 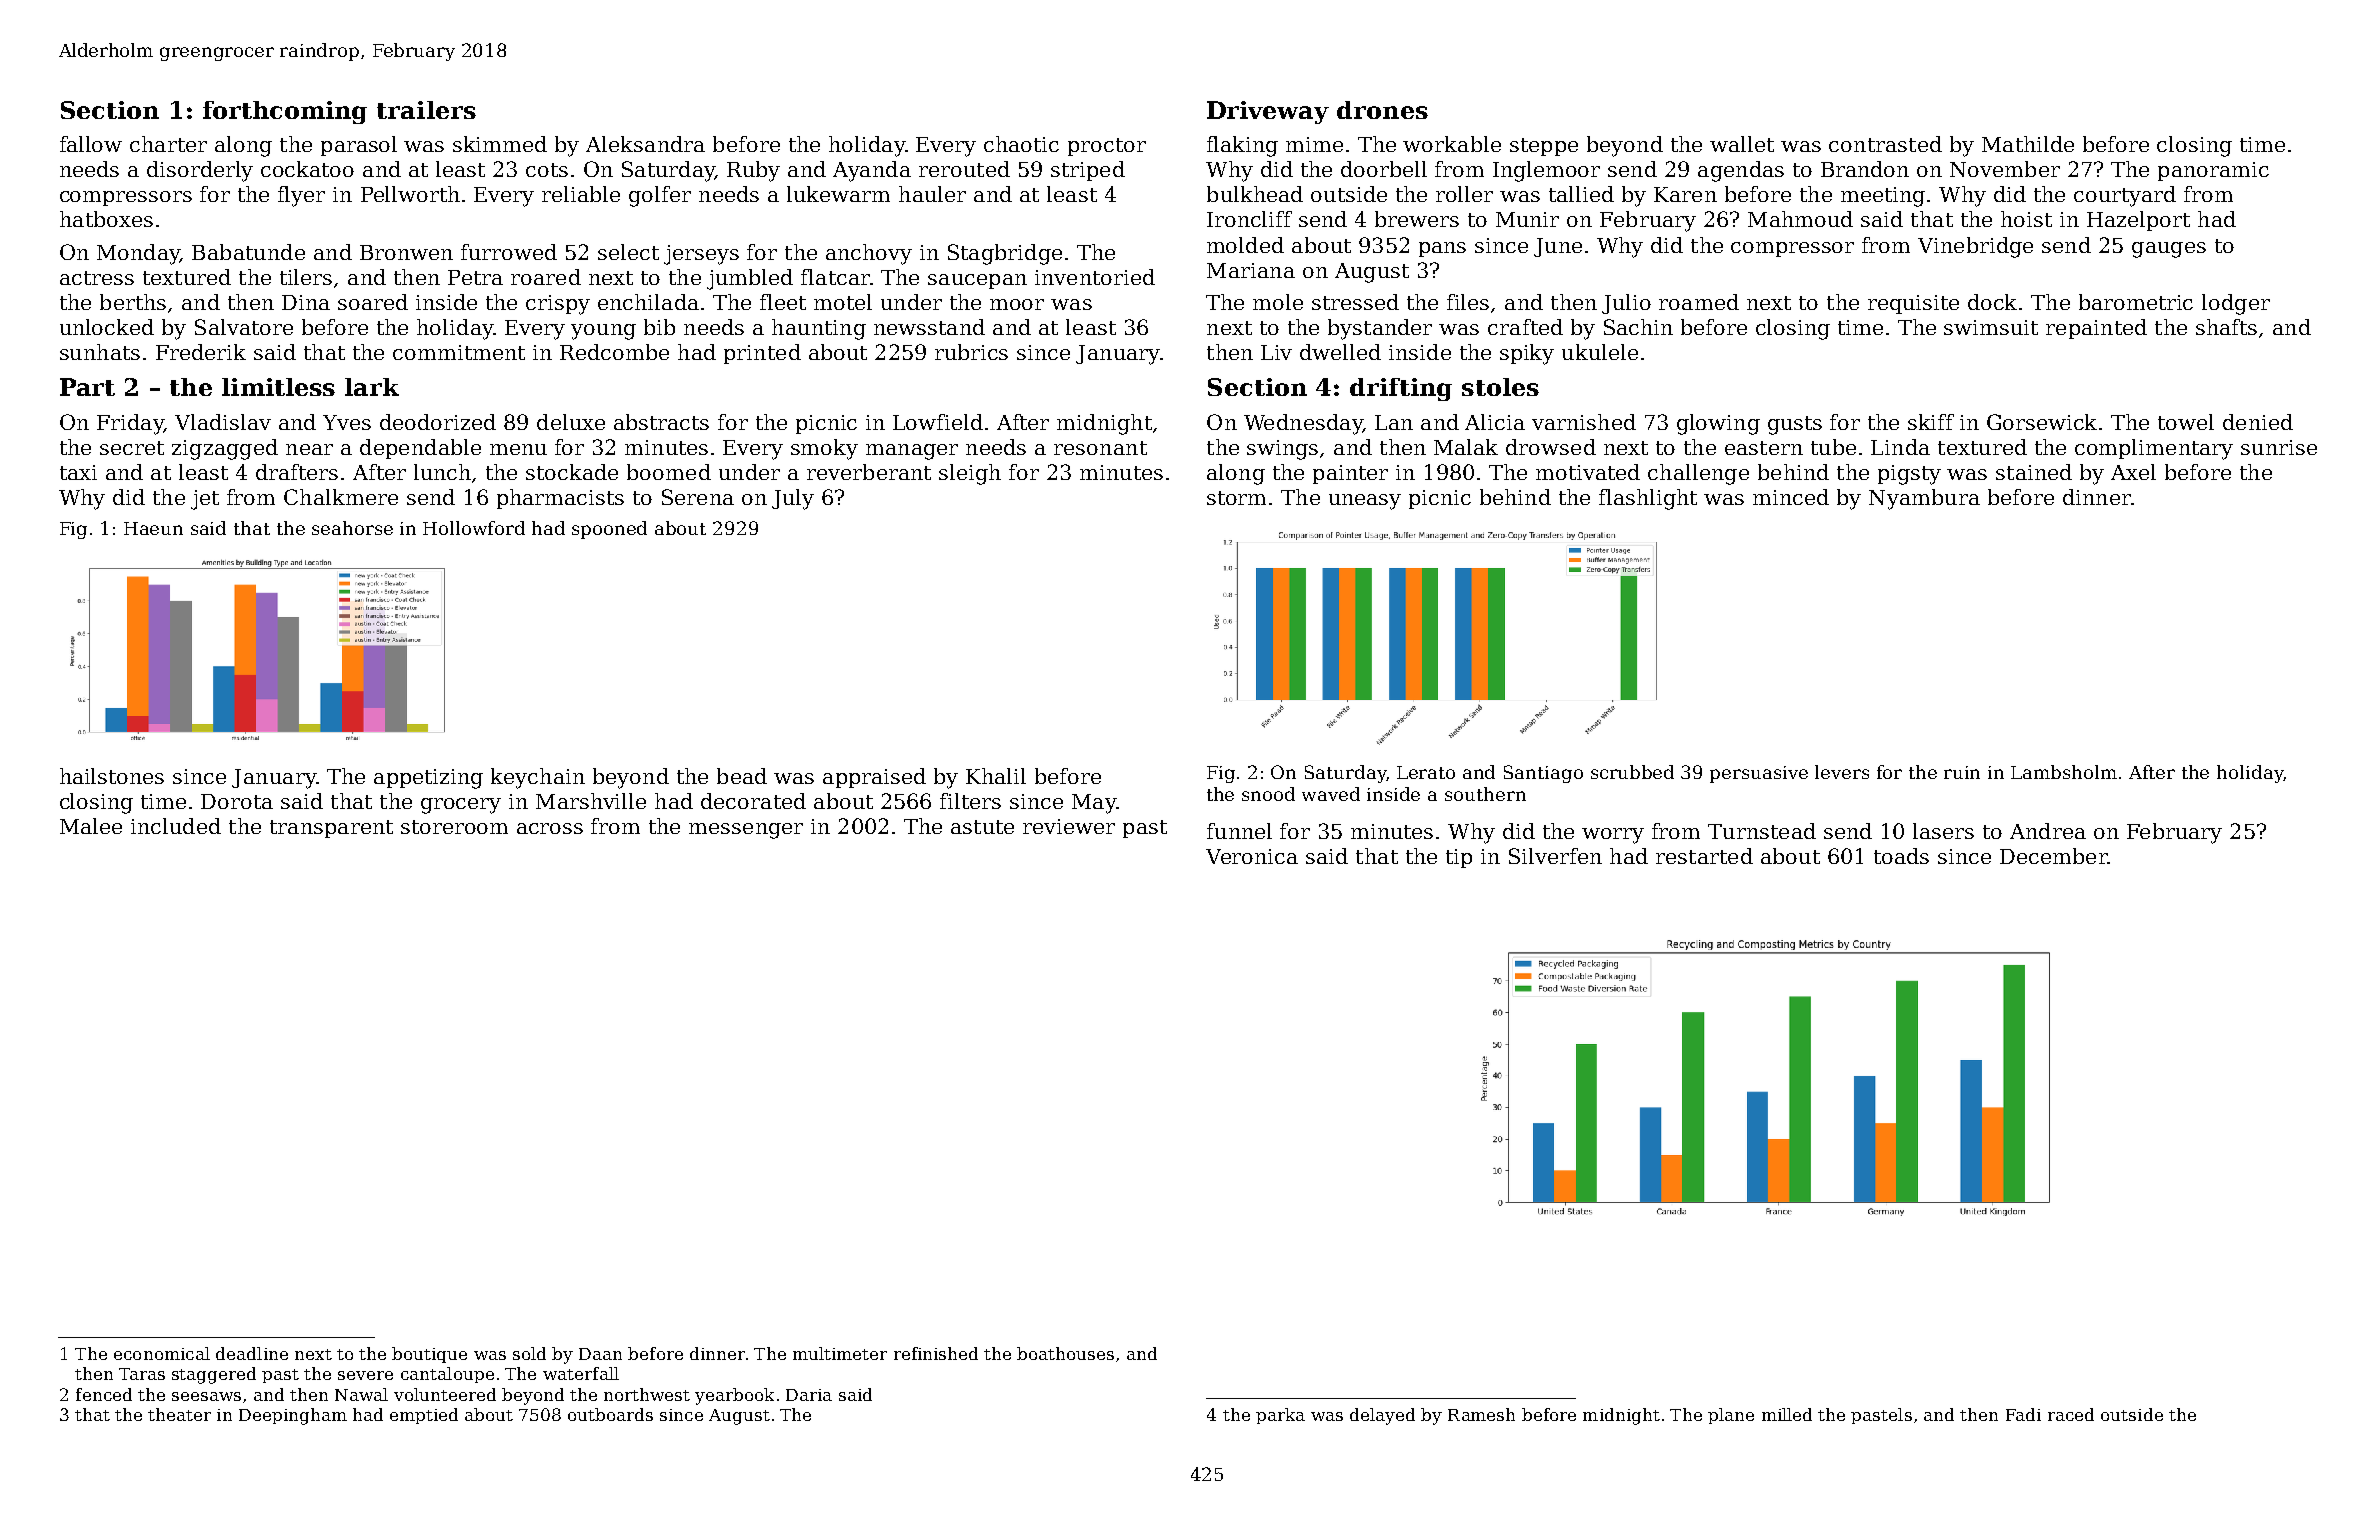 What do you see at coordinates (1382, 1416) in the image?
I see `delayed` at bounding box center [1382, 1416].
